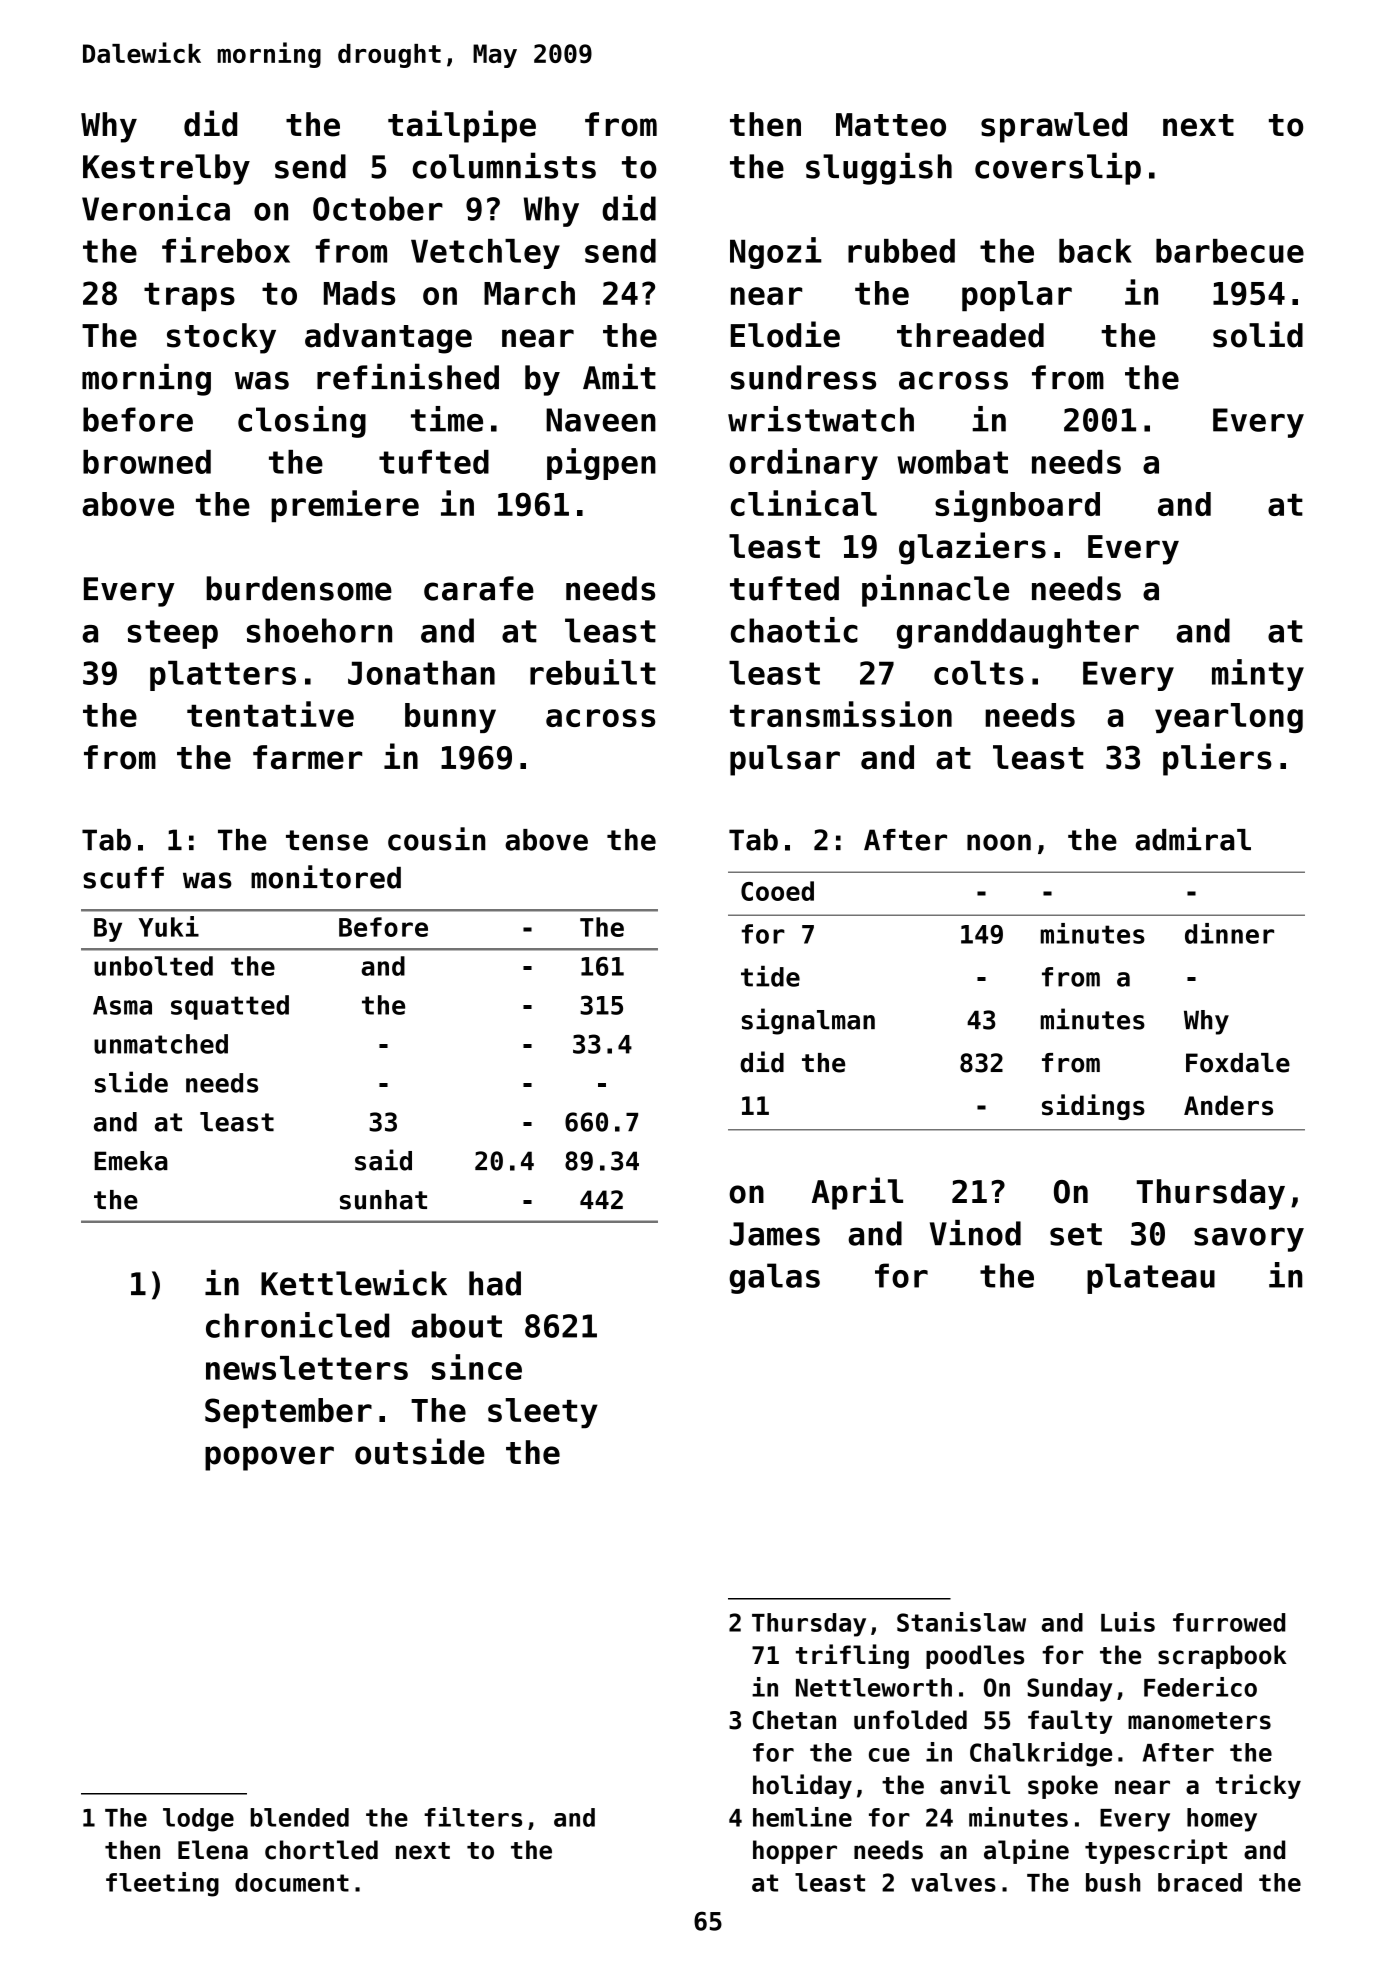 This screenshot has width=1386, height=1969. I want to click on filters, so click(473, 1817).
